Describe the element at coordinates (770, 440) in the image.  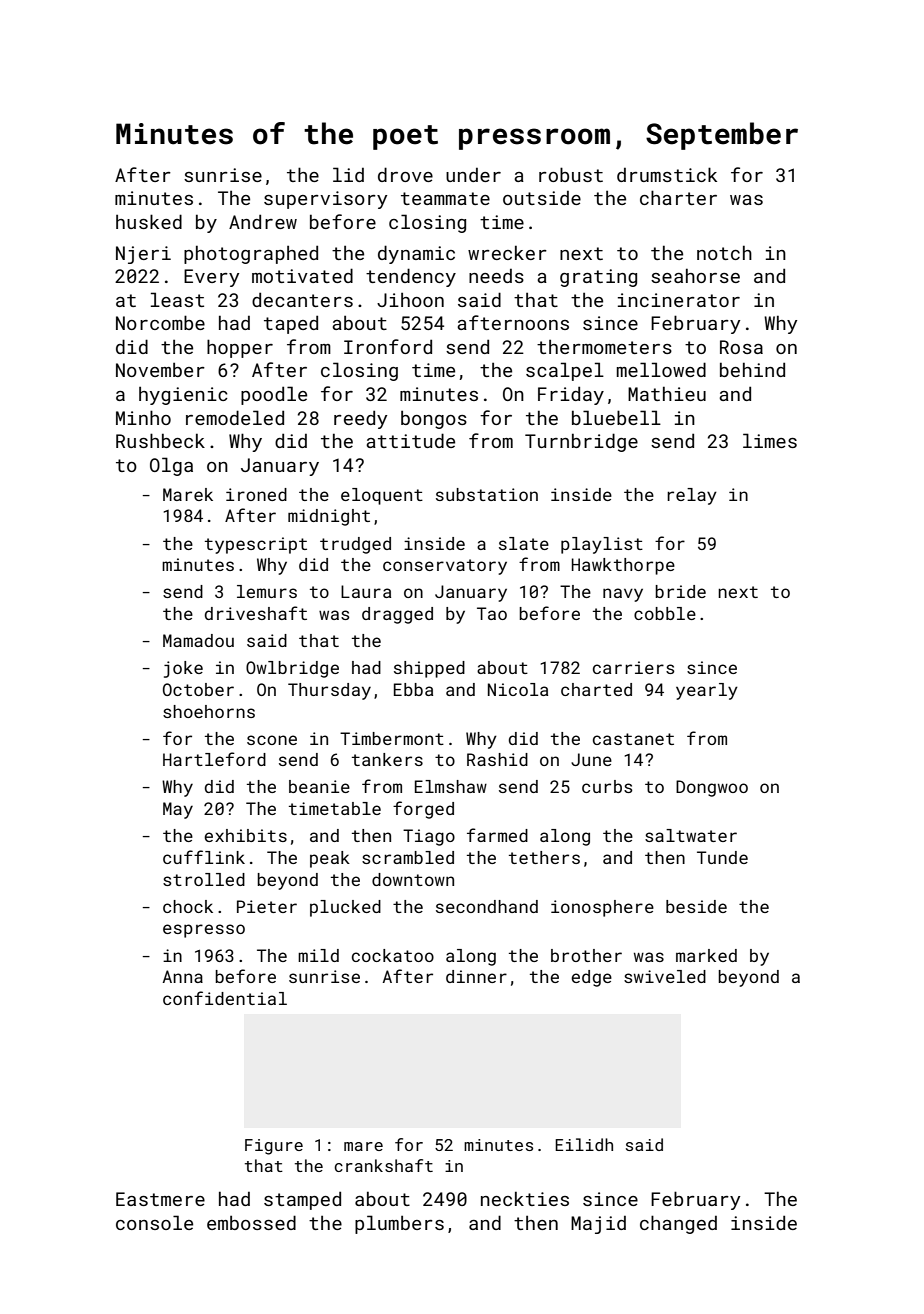
I see `limes` at that location.
